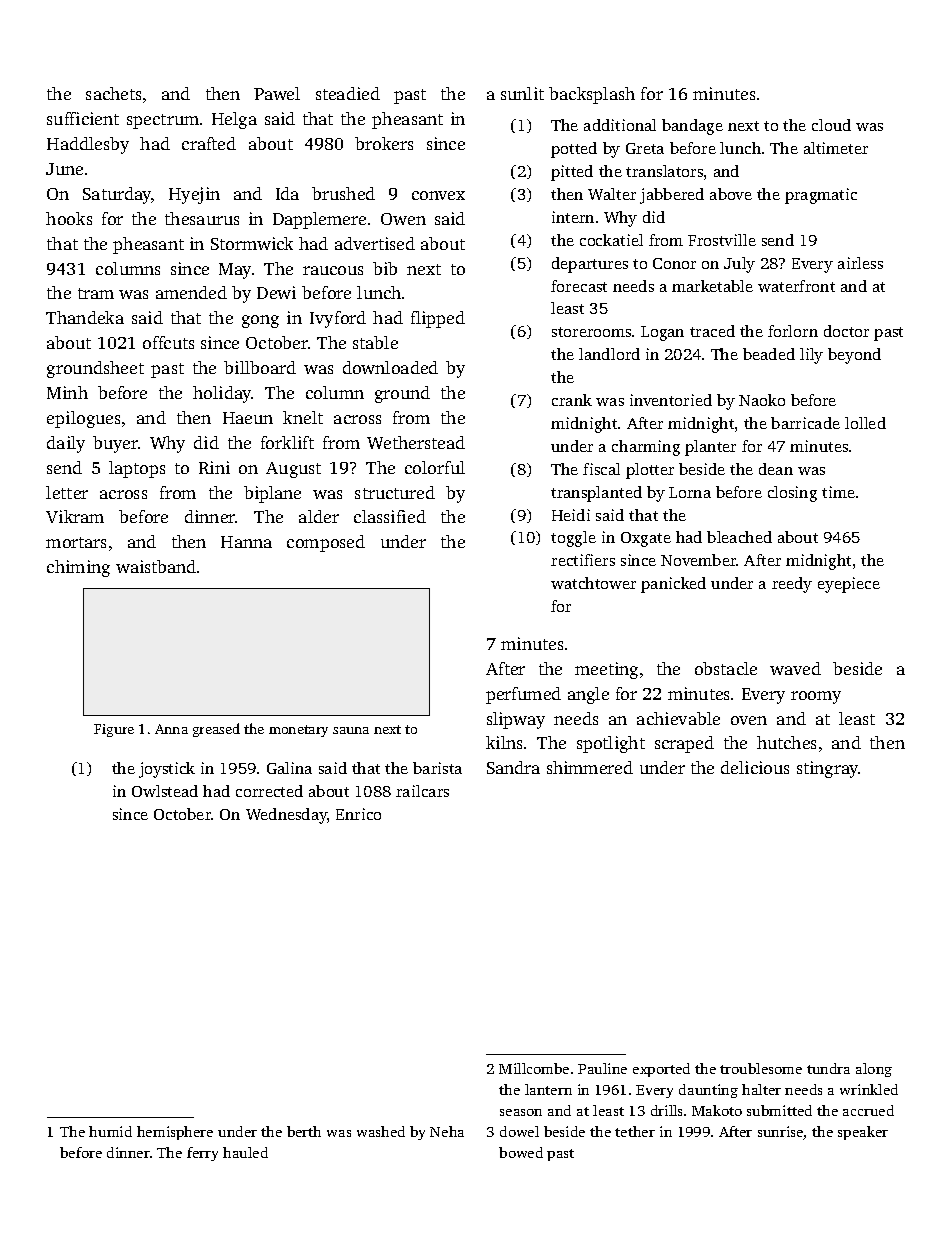 This screenshot has height=1233, width=952. Describe the element at coordinates (114, 730) in the screenshot. I see `Figure` at that location.
